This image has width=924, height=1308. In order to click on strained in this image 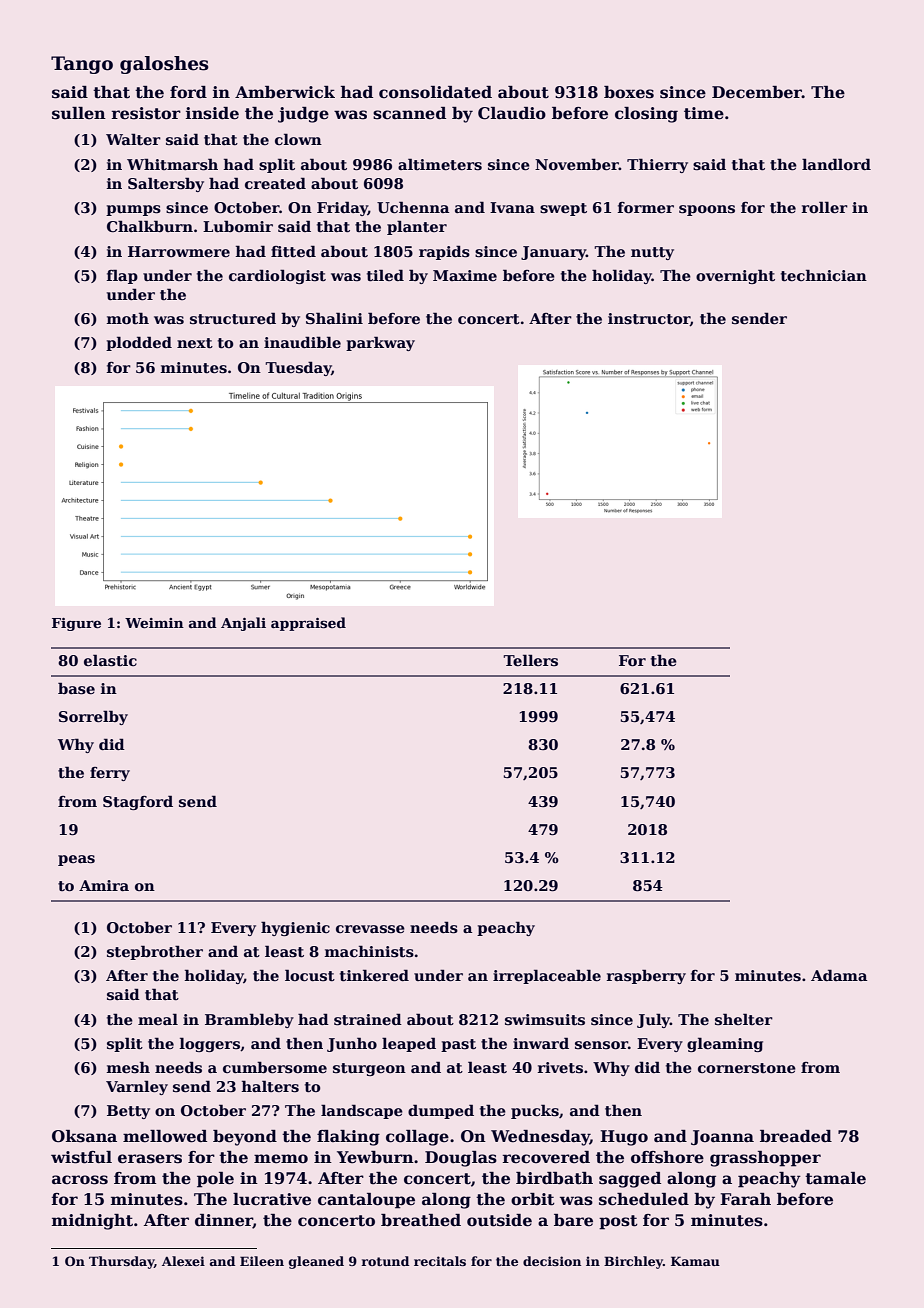, I will do `click(368, 1019)`.
